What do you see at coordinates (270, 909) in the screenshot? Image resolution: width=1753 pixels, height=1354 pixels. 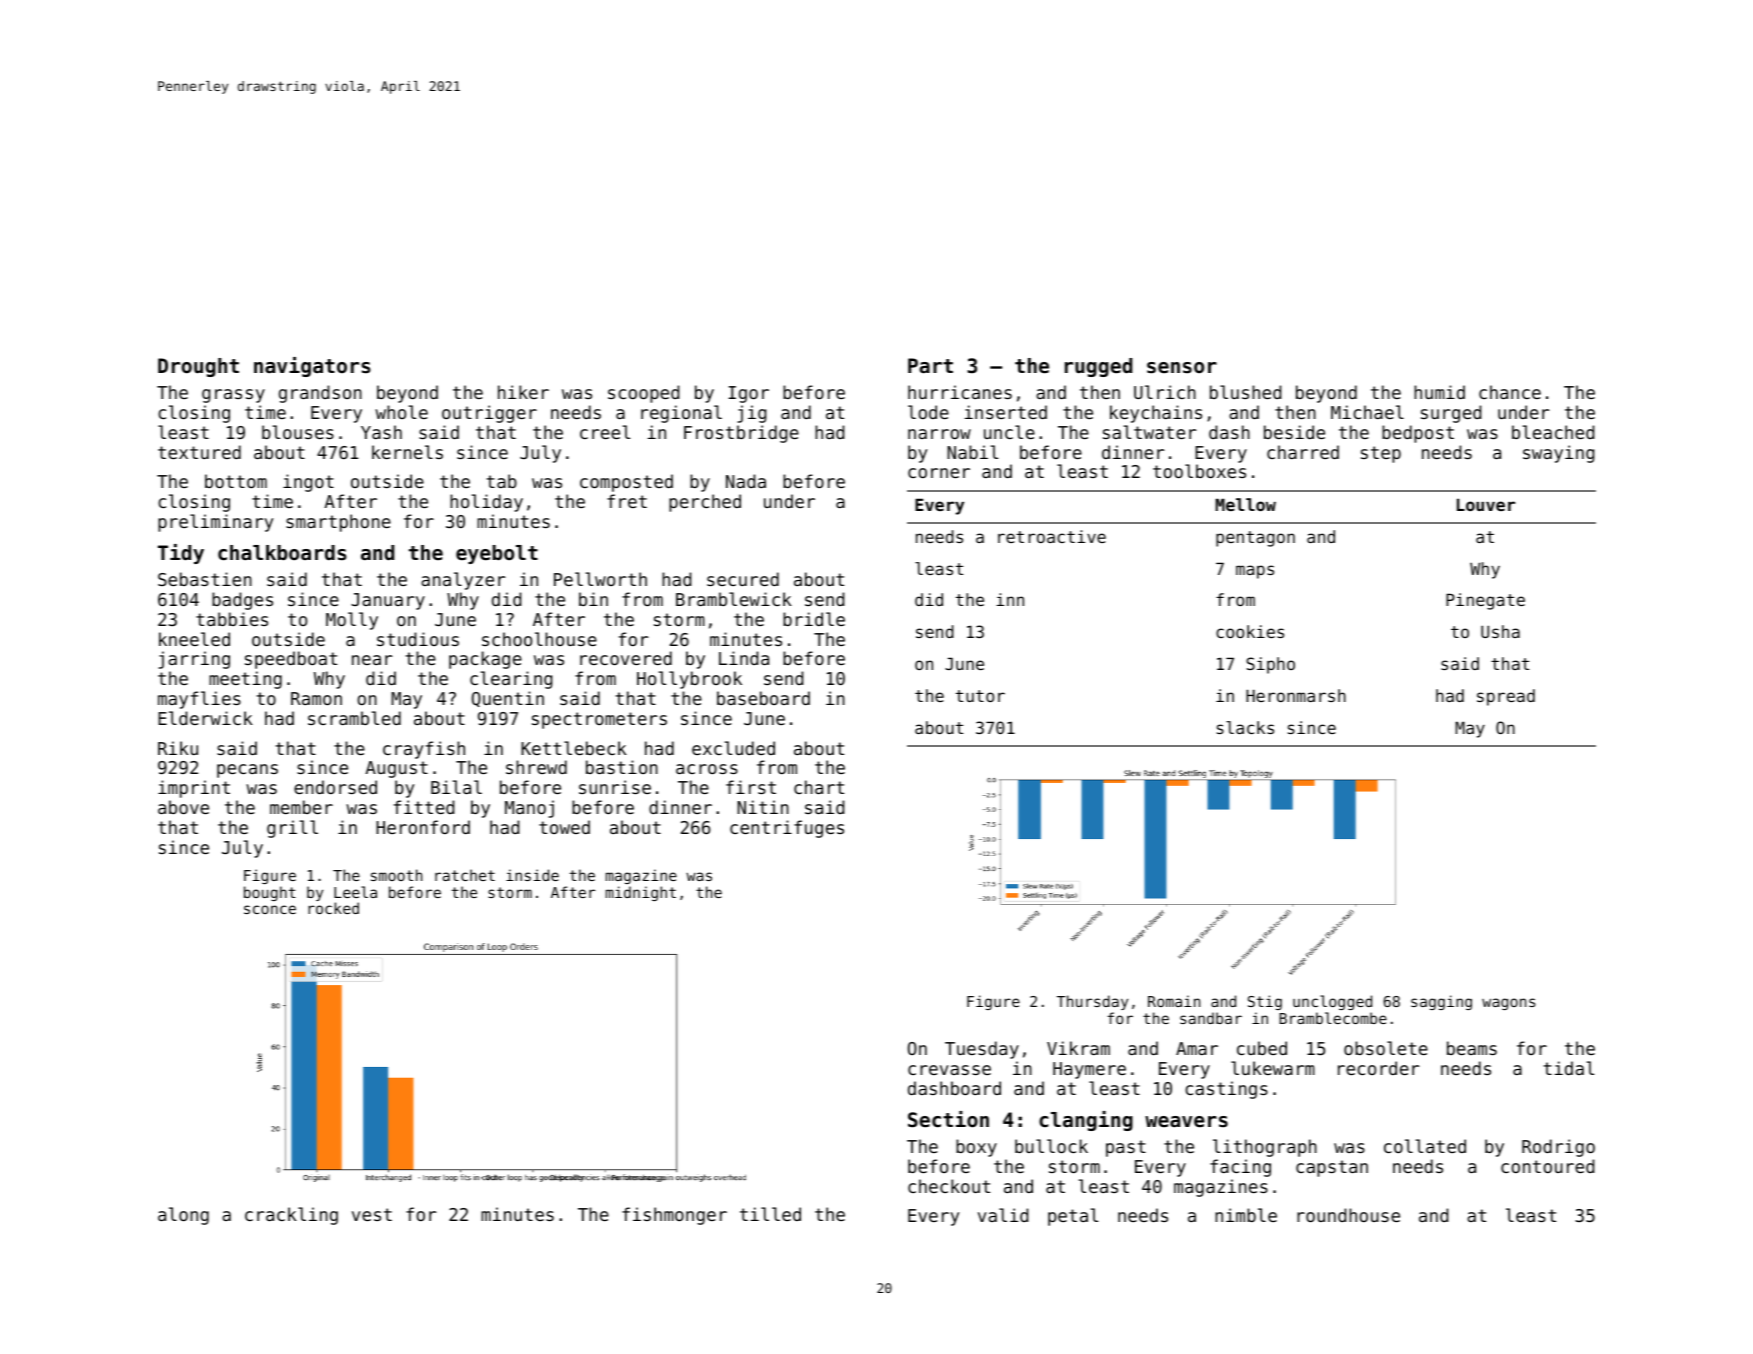 I see `sconce` at bounding box center [270, 909].
